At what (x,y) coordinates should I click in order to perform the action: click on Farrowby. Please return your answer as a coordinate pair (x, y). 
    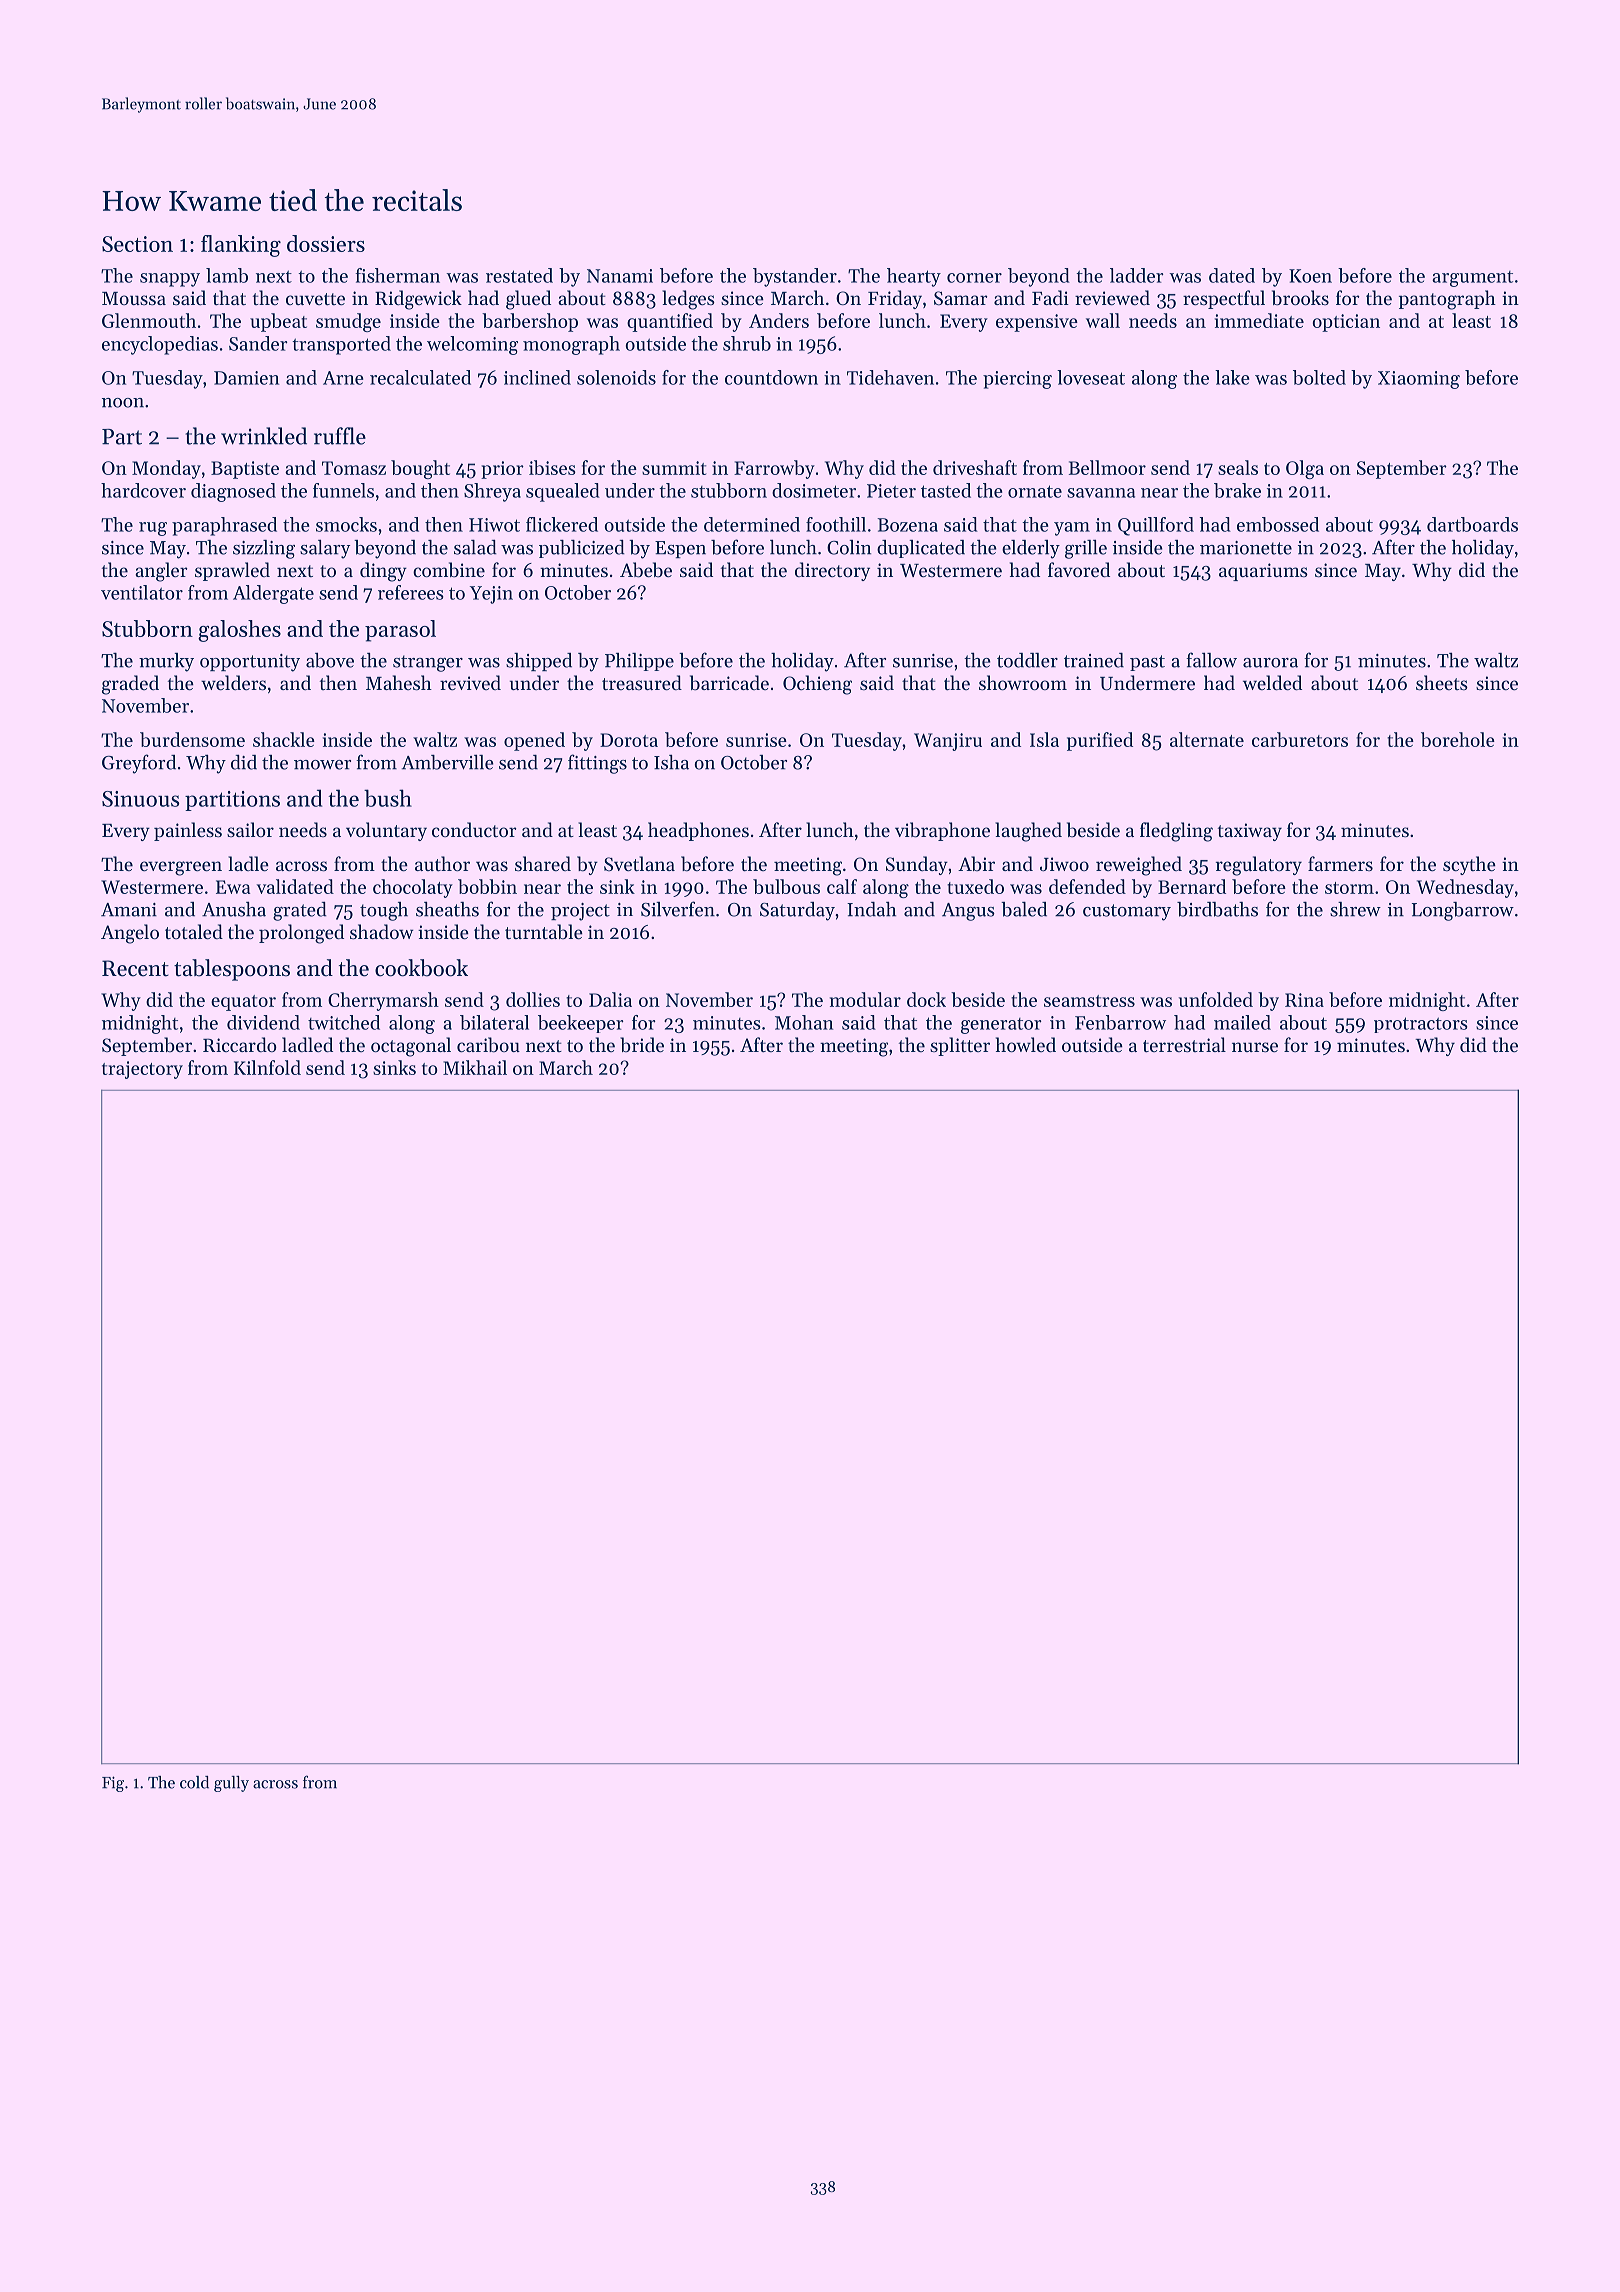
    Looking at the image, I should click on (774, 469).
